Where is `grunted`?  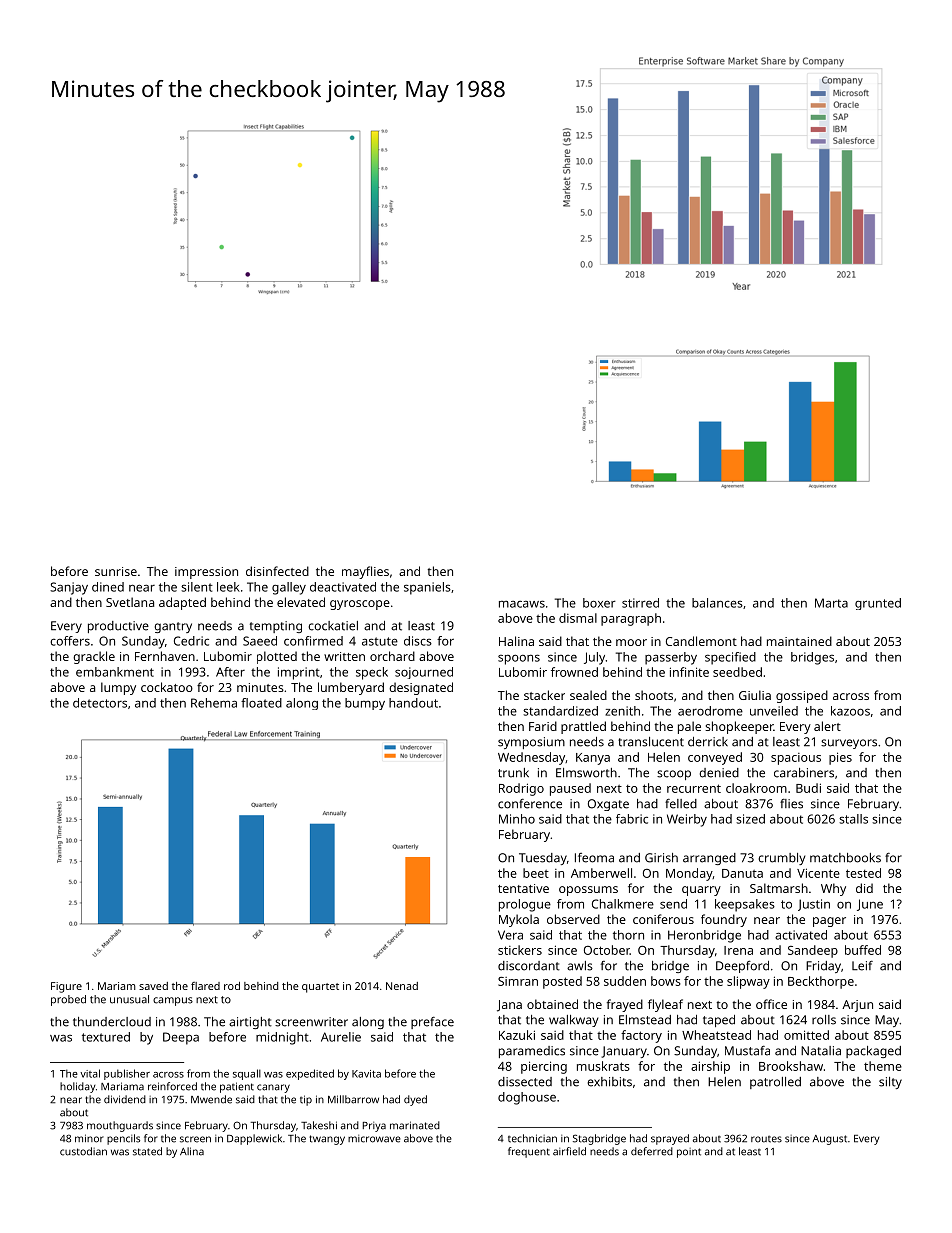 grunted is located at coordinates (878, 604).
